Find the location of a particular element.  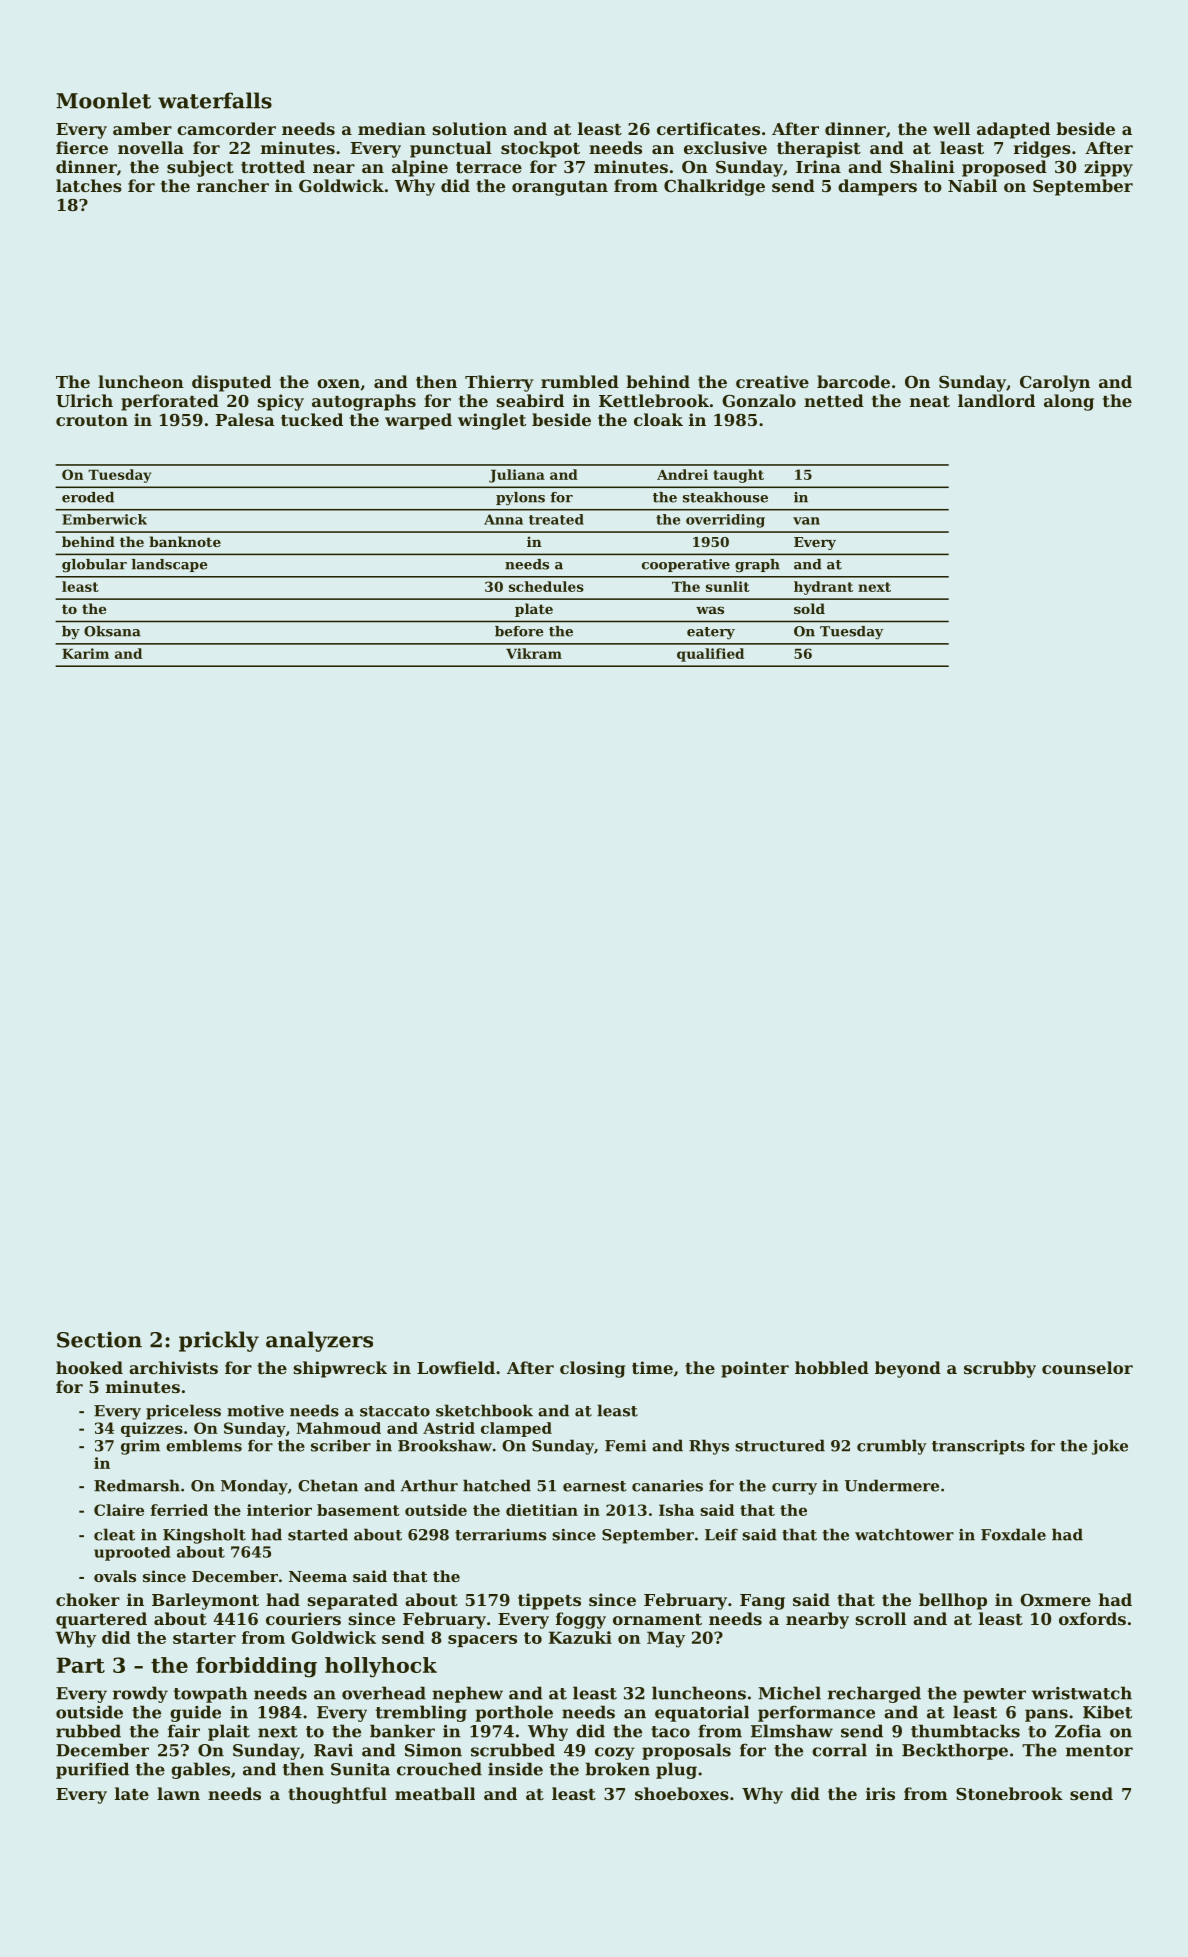

closing is located at coordinates (592, 1369).
